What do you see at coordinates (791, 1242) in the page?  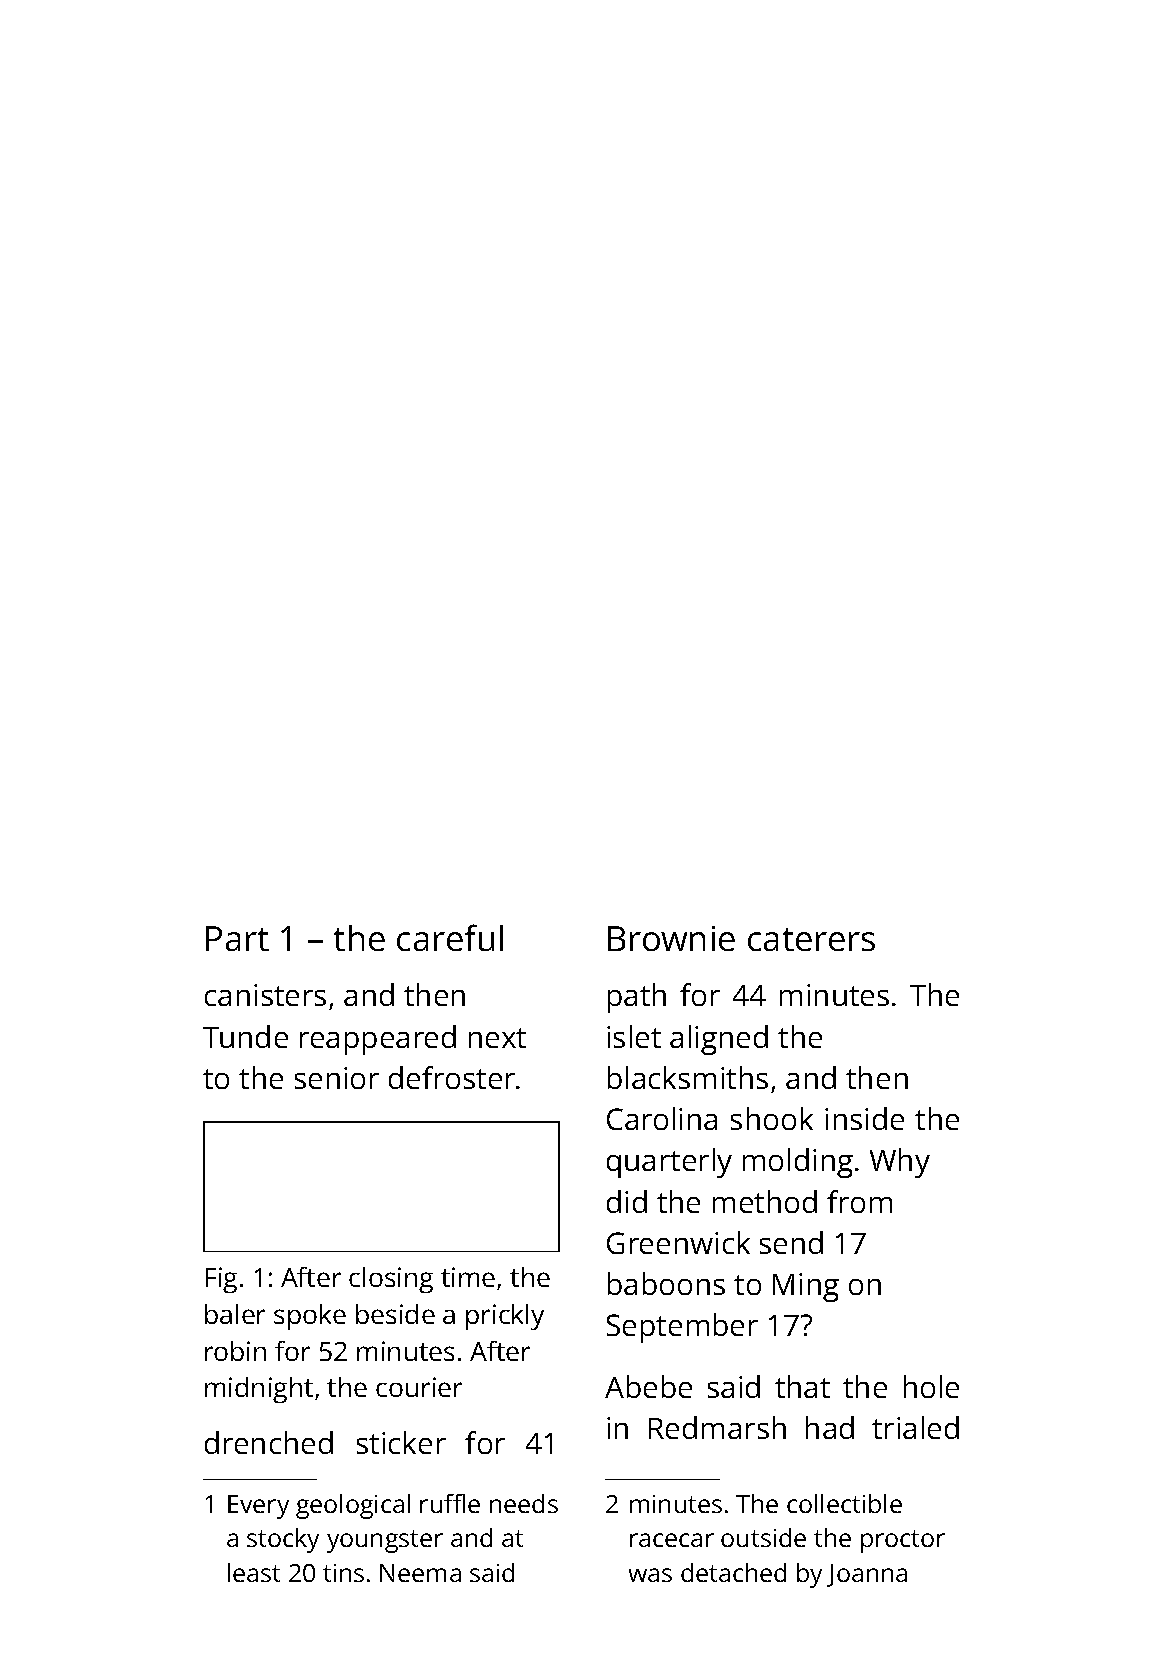 I see `send` at bounding box center [791, 1242].
